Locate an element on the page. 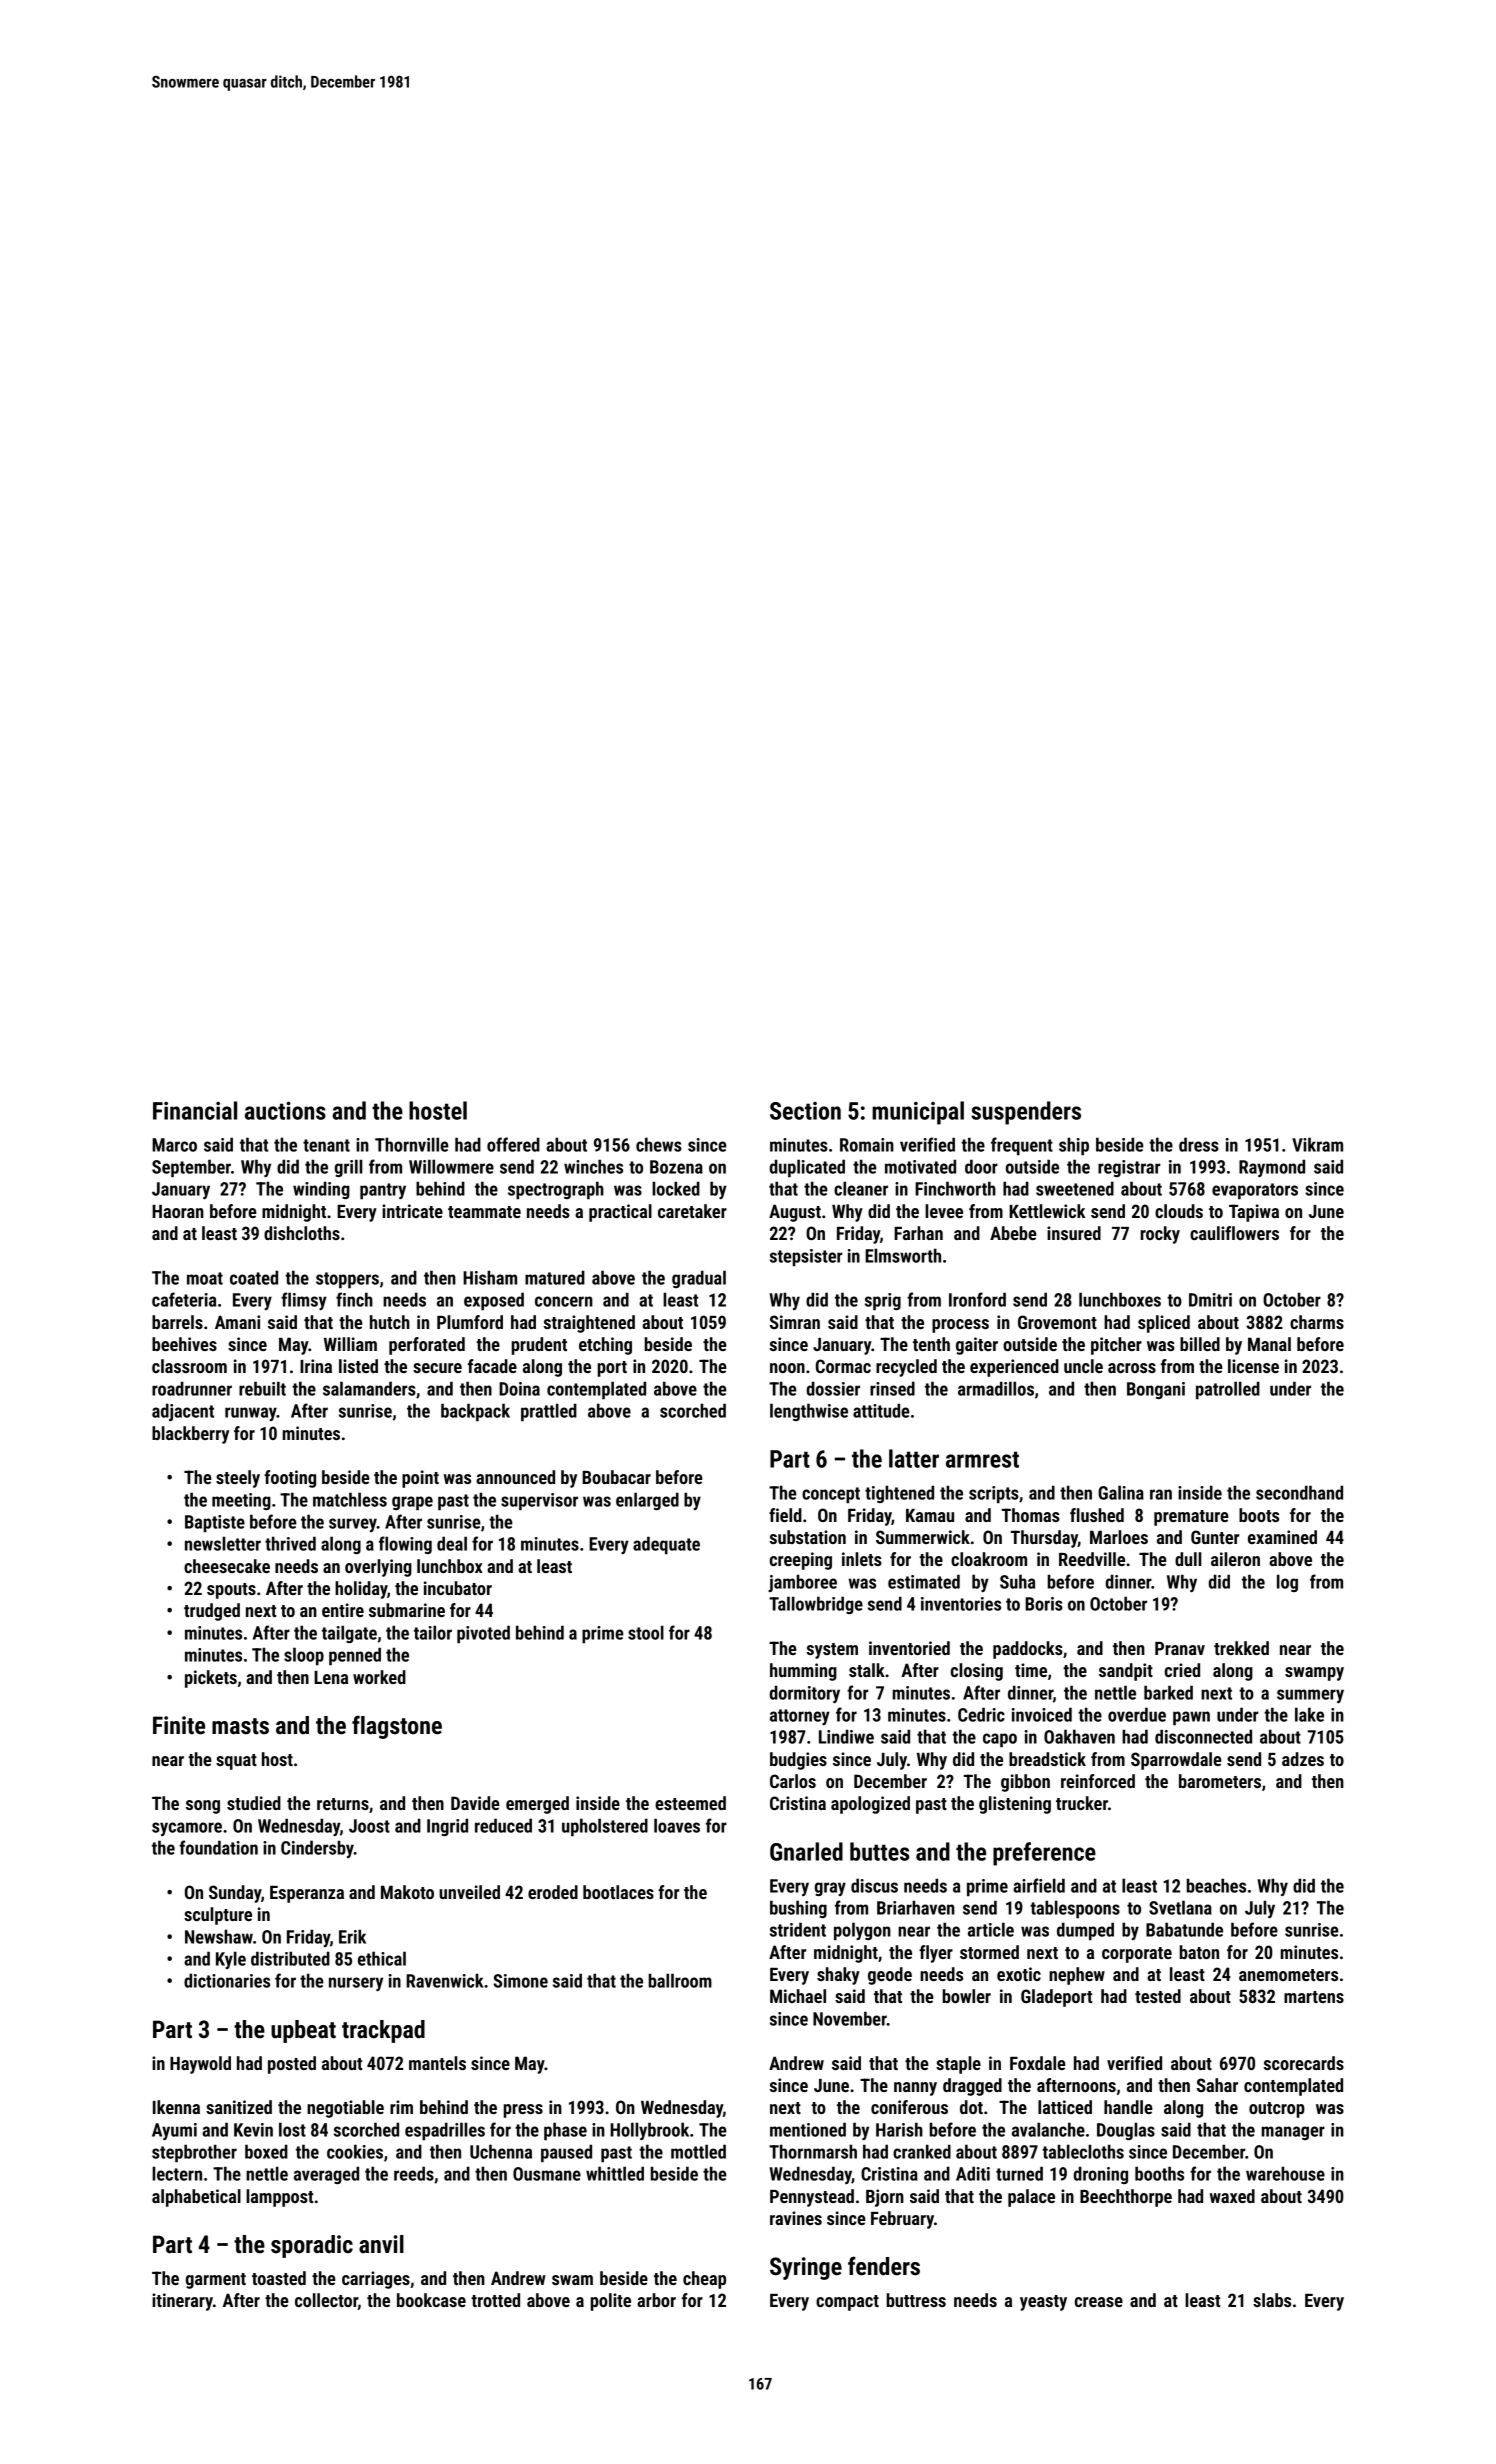 The width and height of the image is (1496, 2464). Thornmarsh is located at coordinates (813, 2151).
